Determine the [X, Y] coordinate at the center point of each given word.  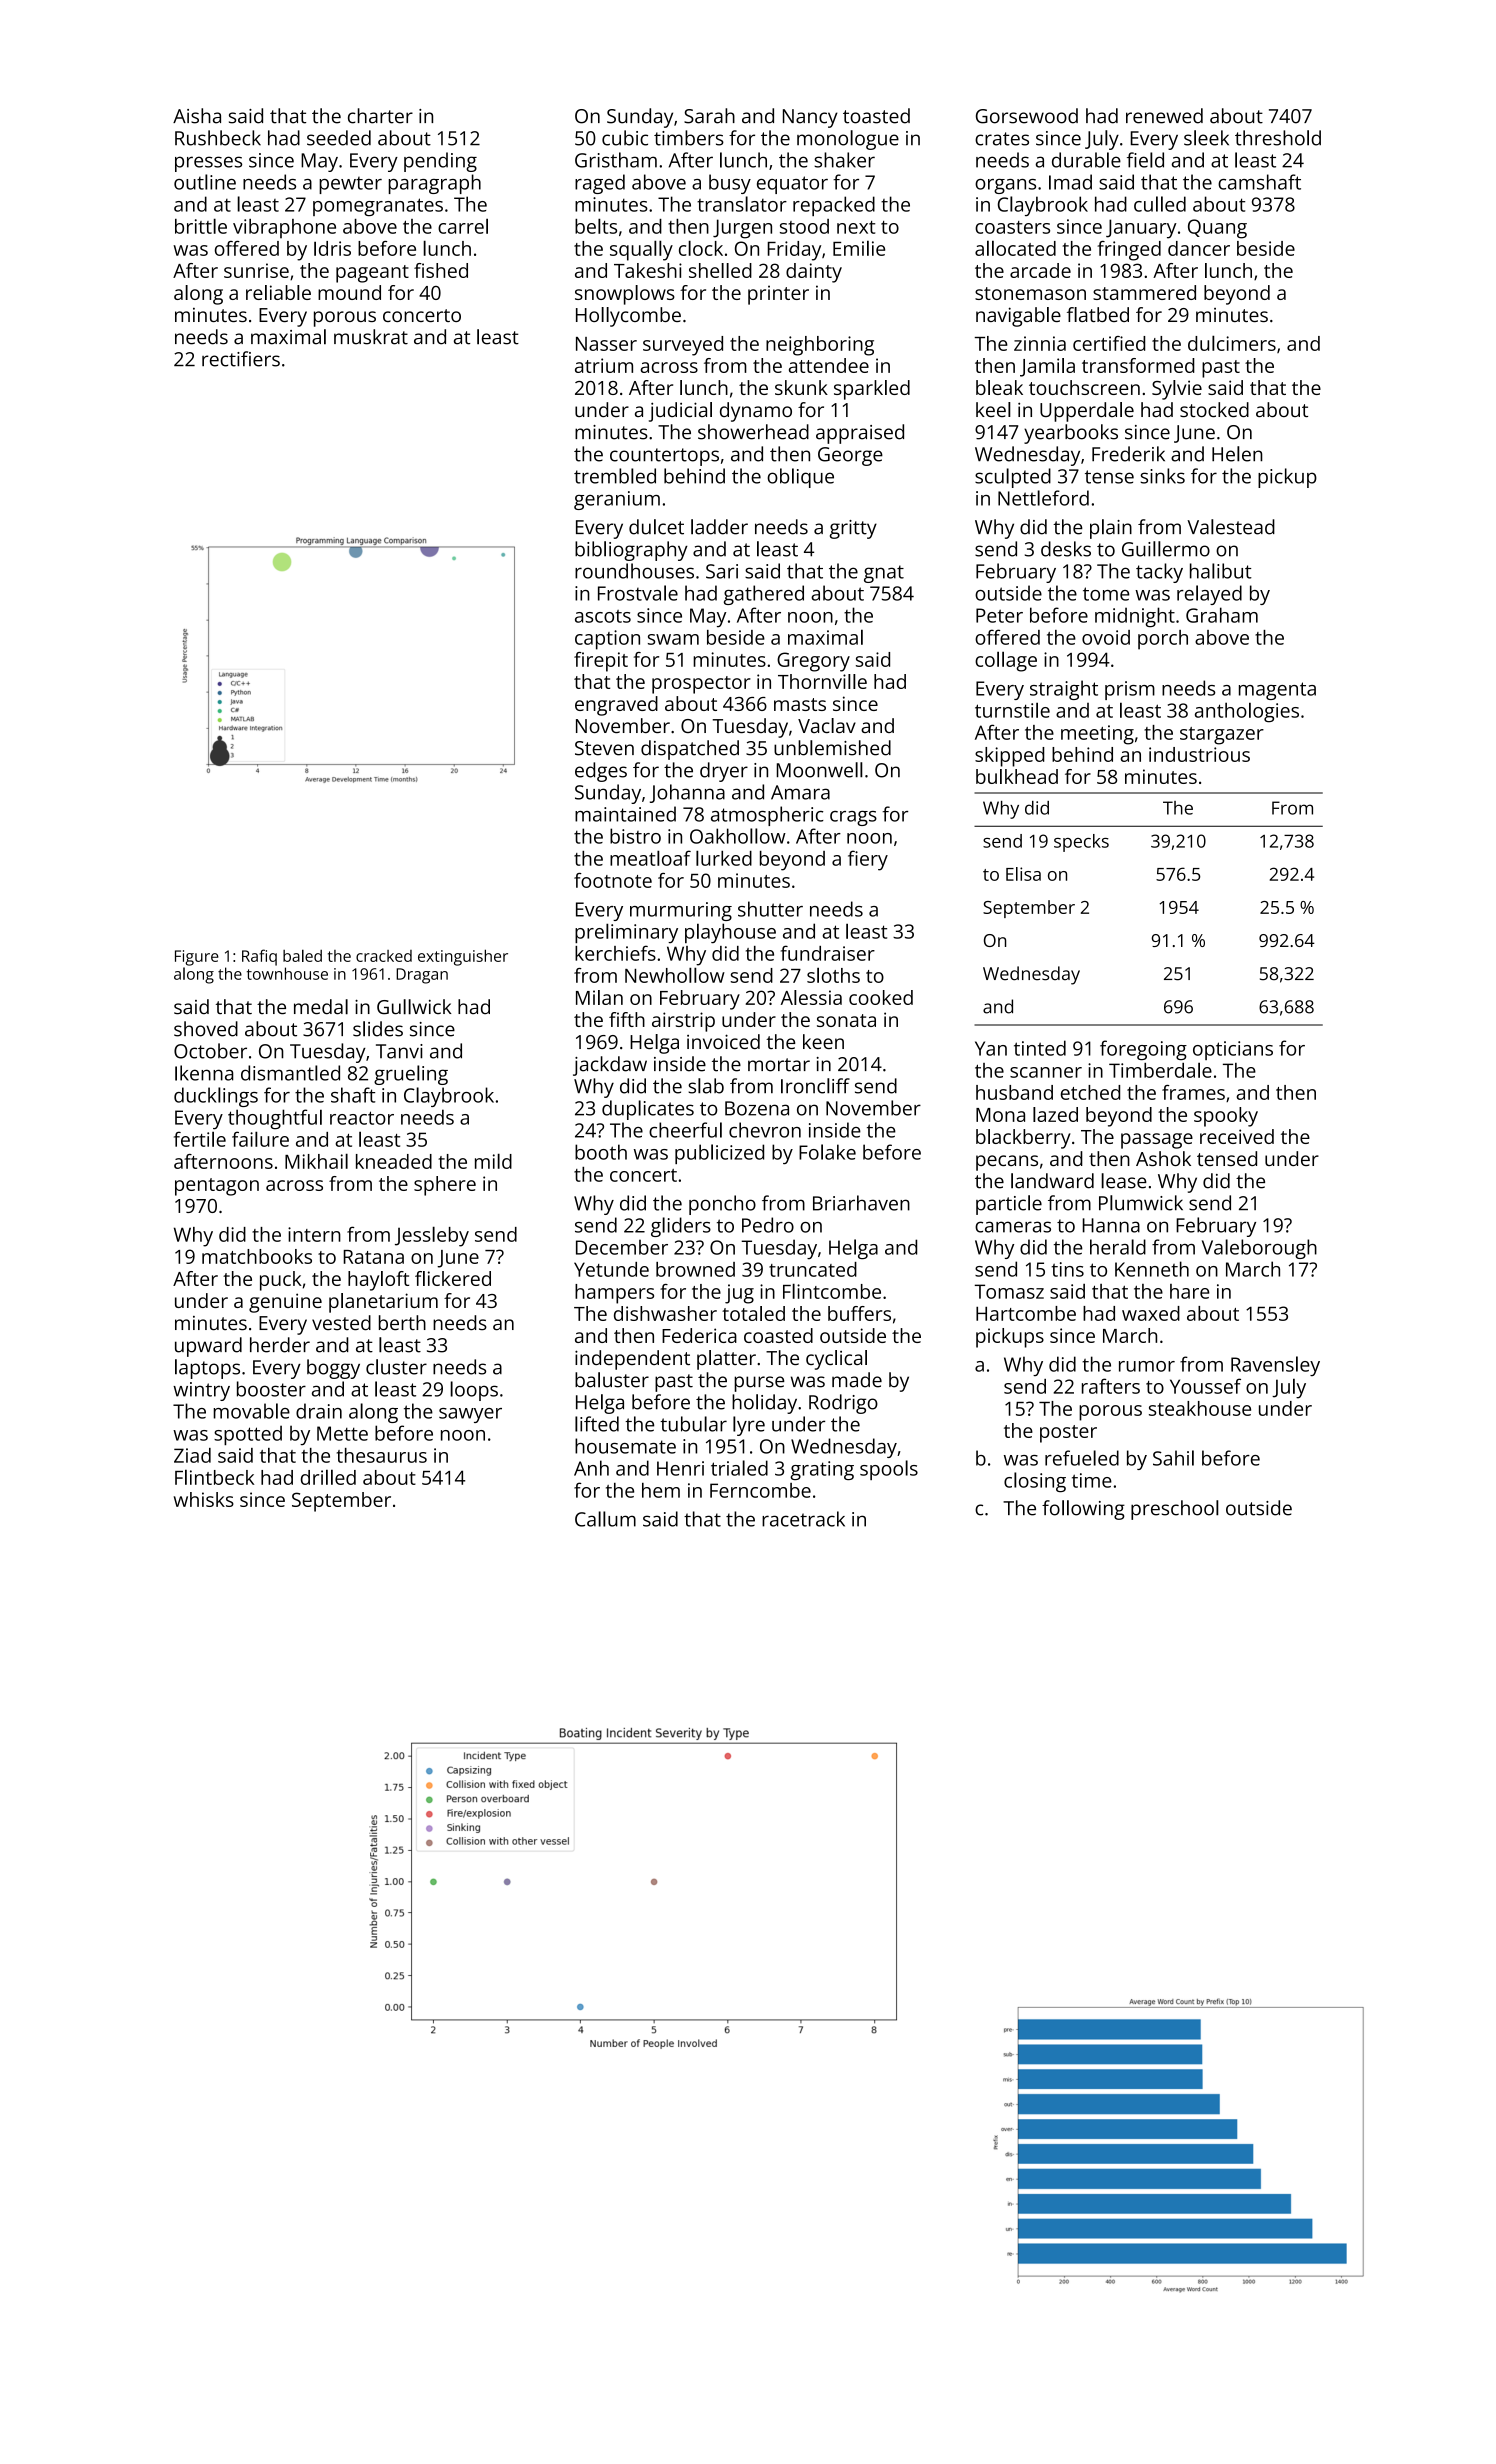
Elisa [1023, 874]
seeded [339, 138]
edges [601, 772]
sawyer [470, 1415]
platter [726, 1360]
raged [600, 184]
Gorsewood [1027, 116]
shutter [770, 909]
